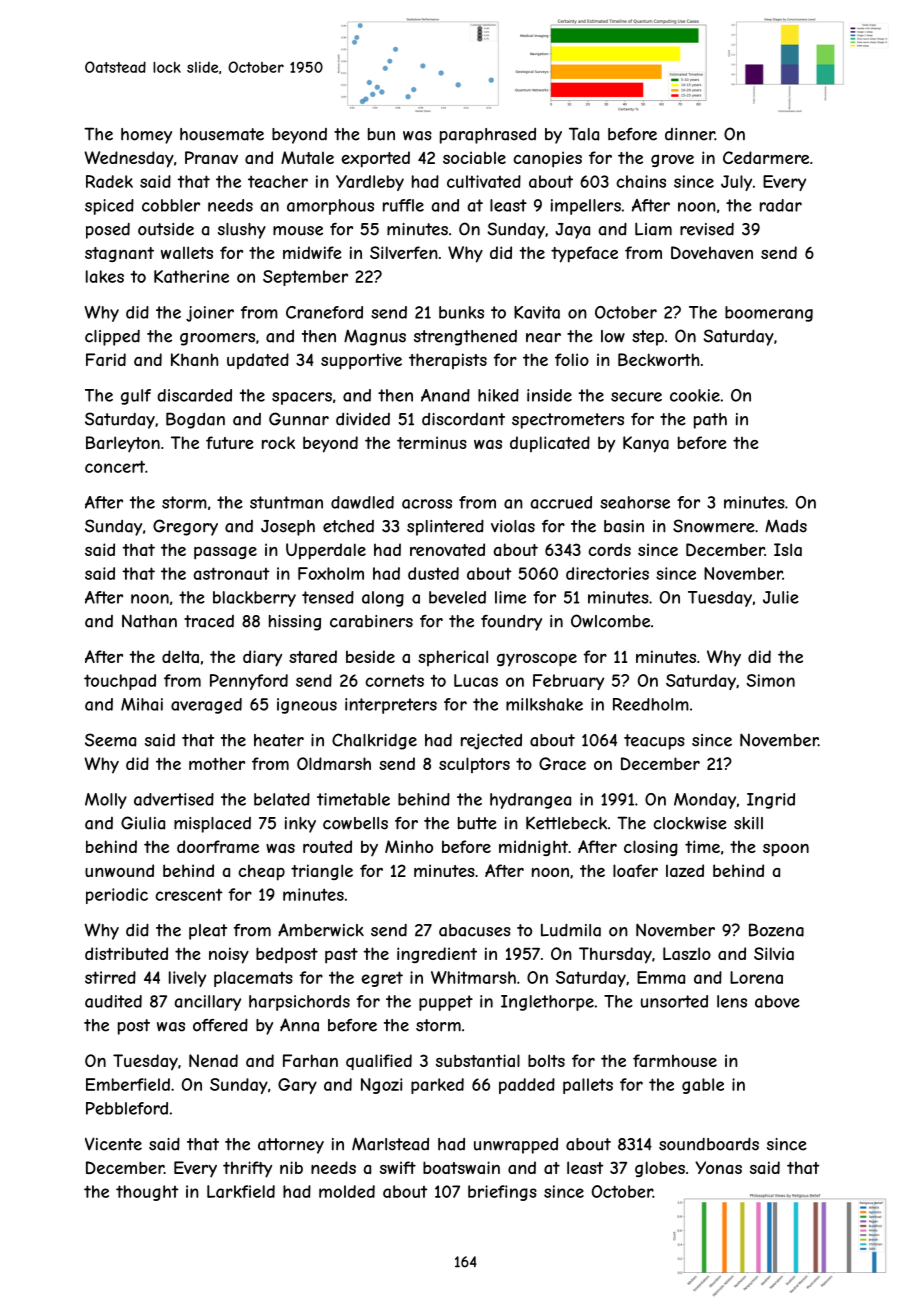 The image size is (908, 1316). I want to click on clipped, so click(112, 338).
